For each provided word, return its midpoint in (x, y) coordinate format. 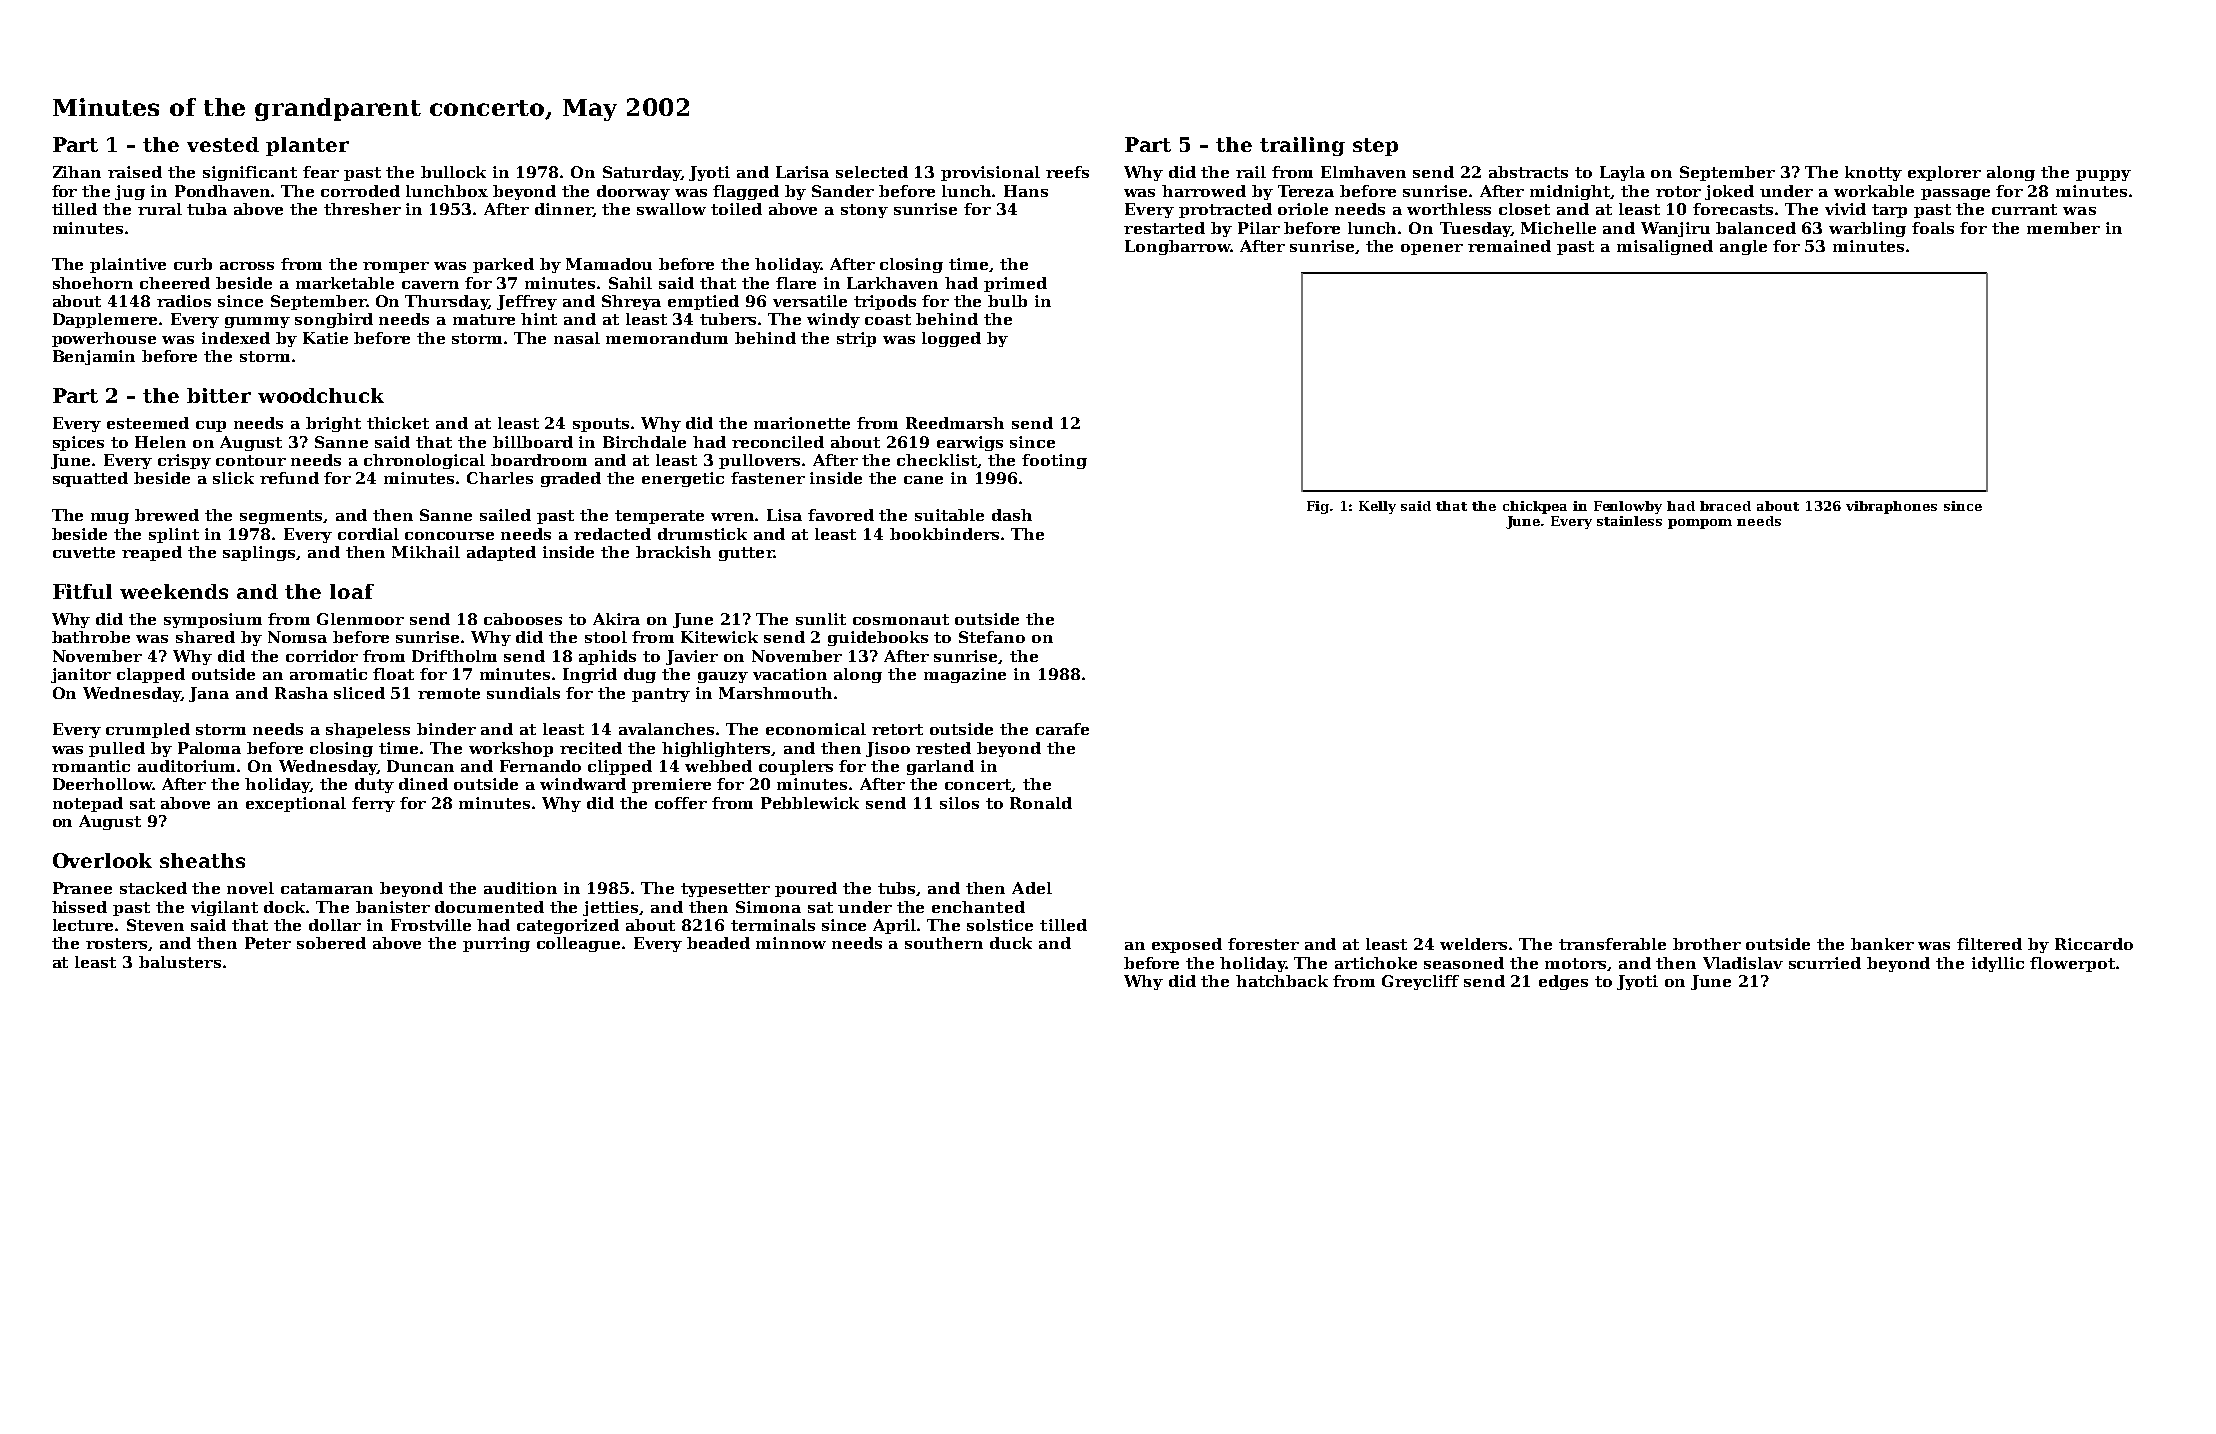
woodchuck (321, 395)
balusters (180, 962)
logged (951, 339)
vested (223, 144)
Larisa (802, 172)
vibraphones (1891, 507)
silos (959, 803)
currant (2024, 209)
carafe (1062, 729)
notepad (88, 804)
